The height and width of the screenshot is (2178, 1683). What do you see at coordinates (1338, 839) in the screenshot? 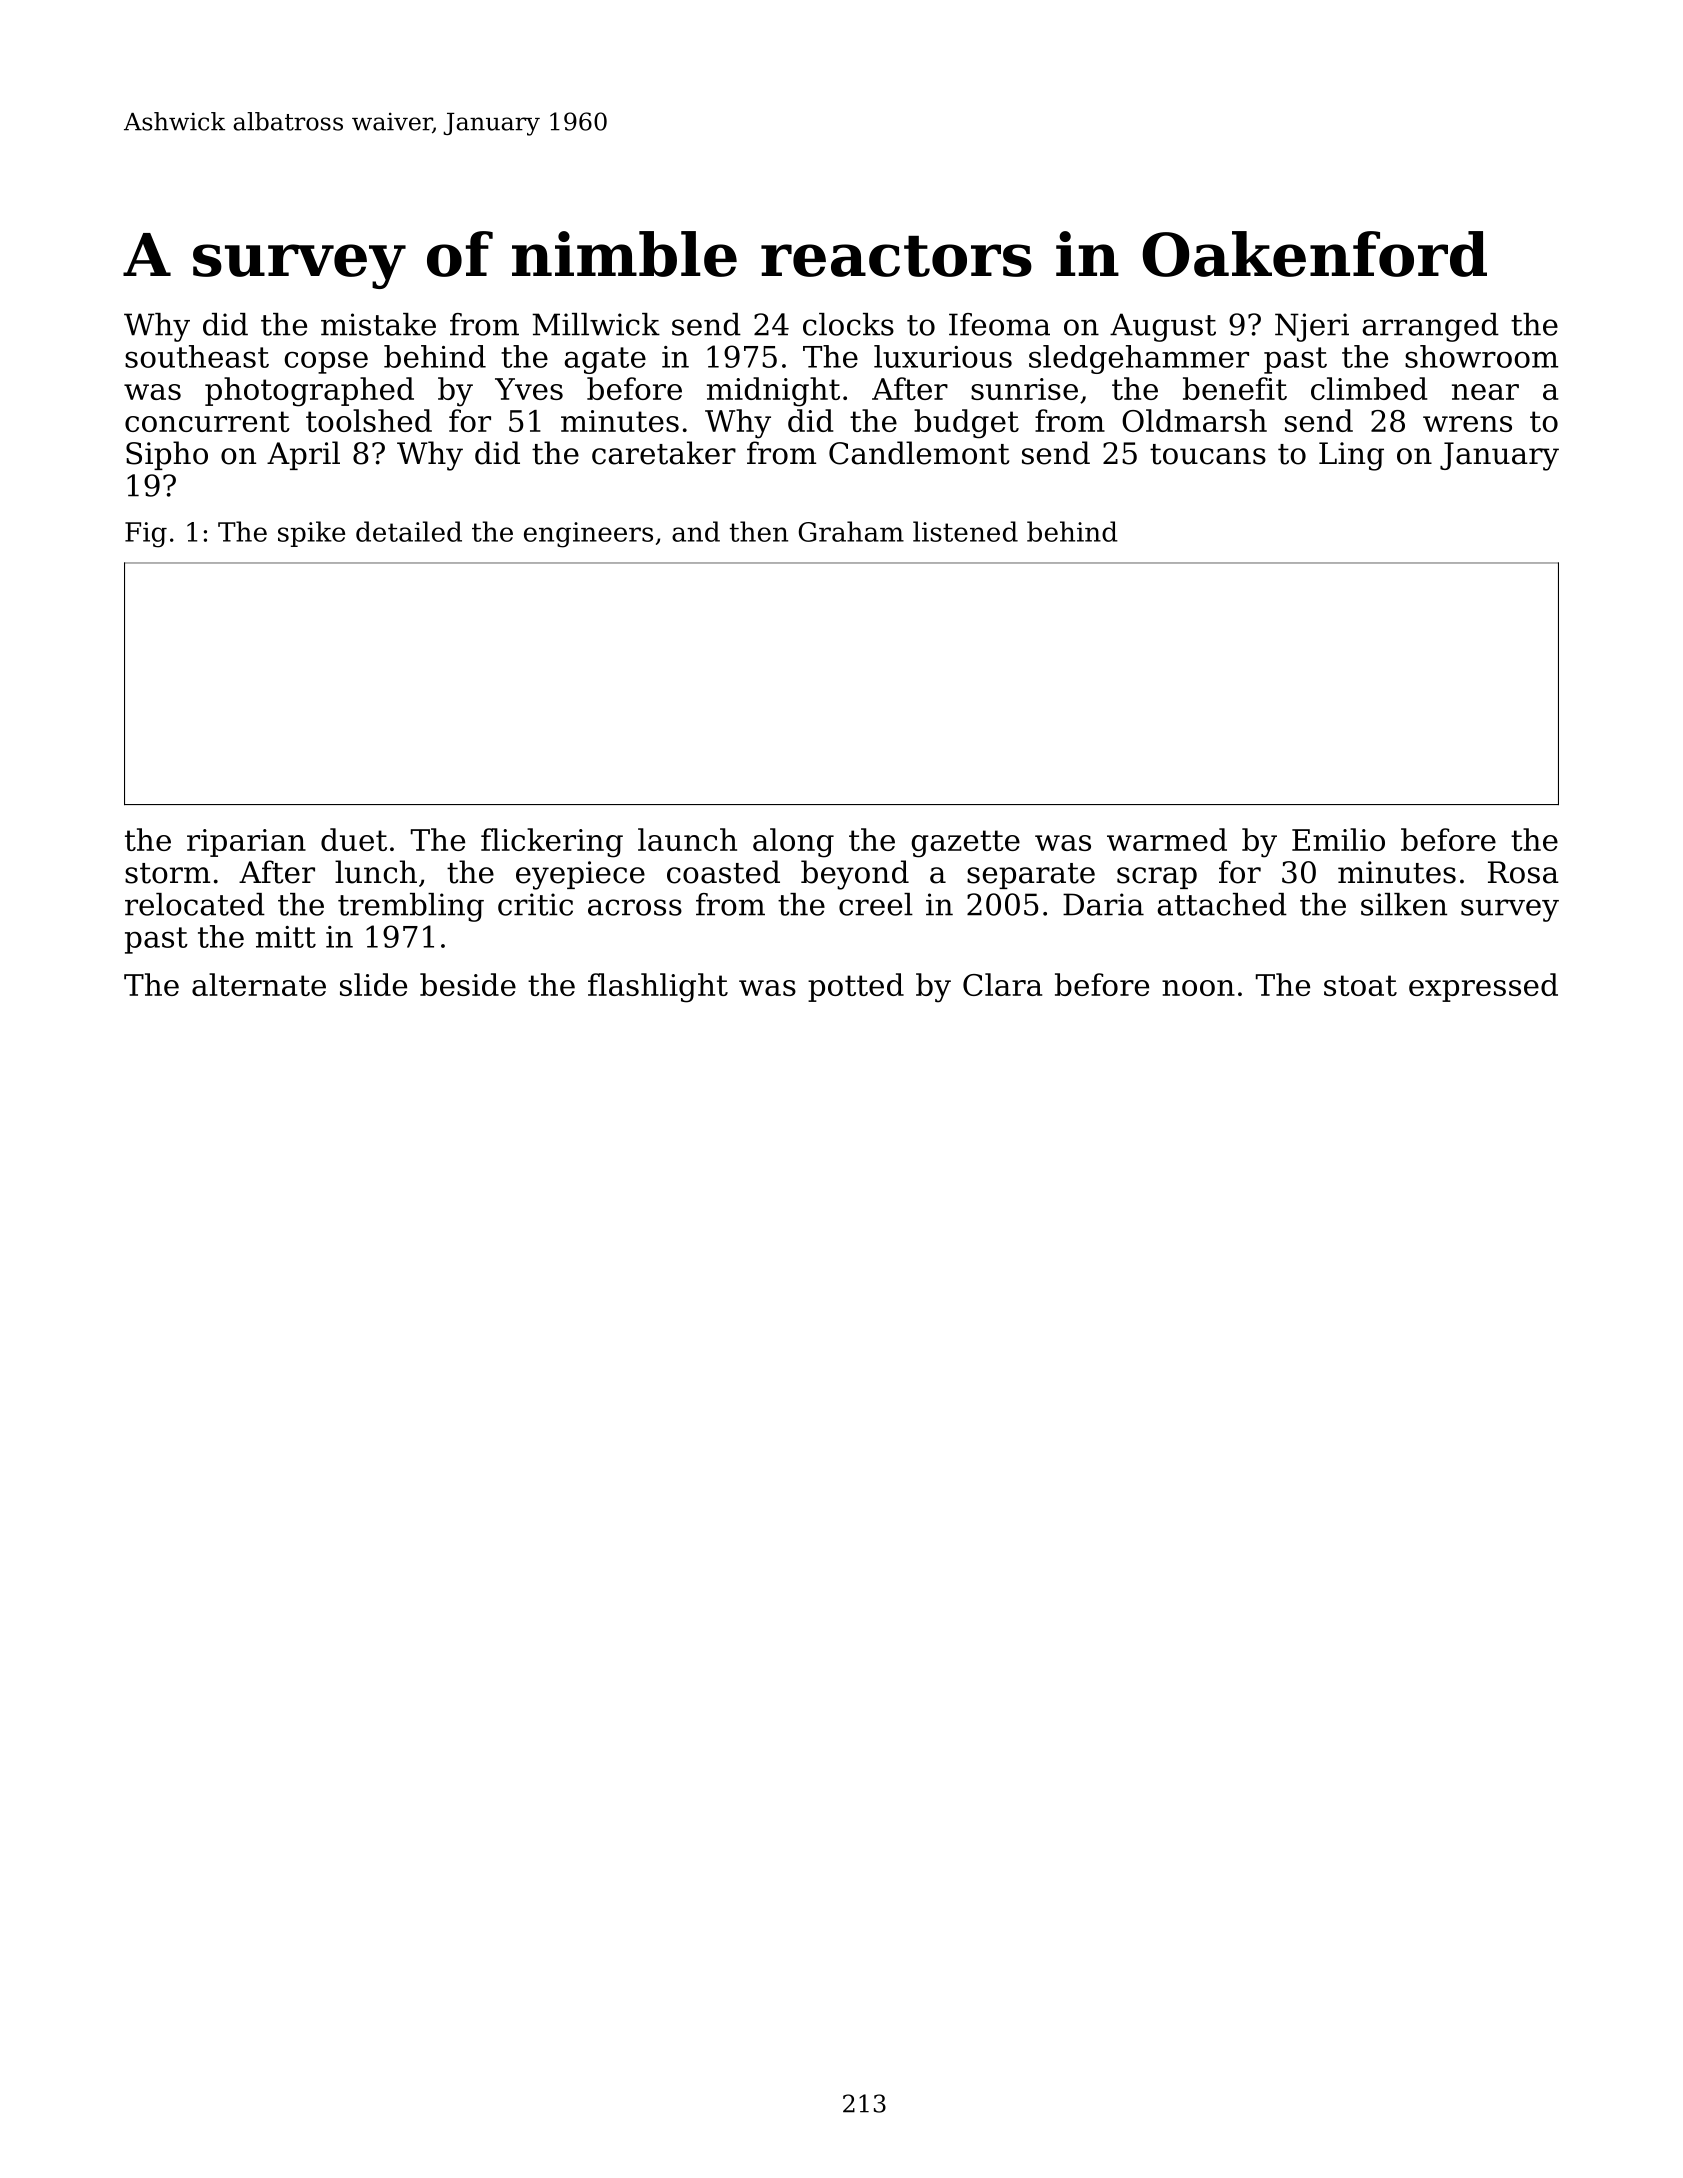
I see `Emilio` at bounding box center [1338, 839].
